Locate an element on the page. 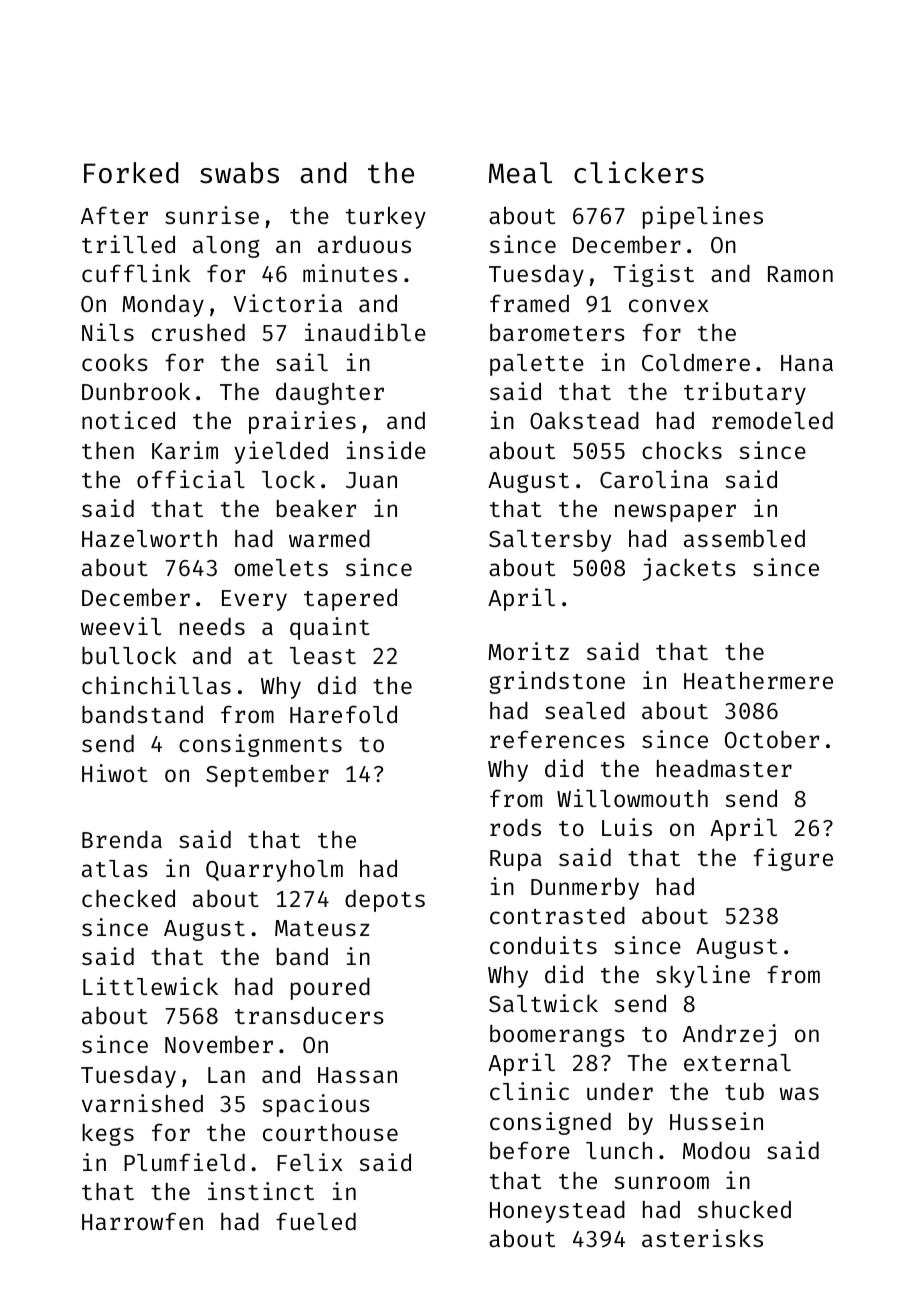 The width and height of the image is (924, 1311). Juan is located at coordinates (371, 480).
